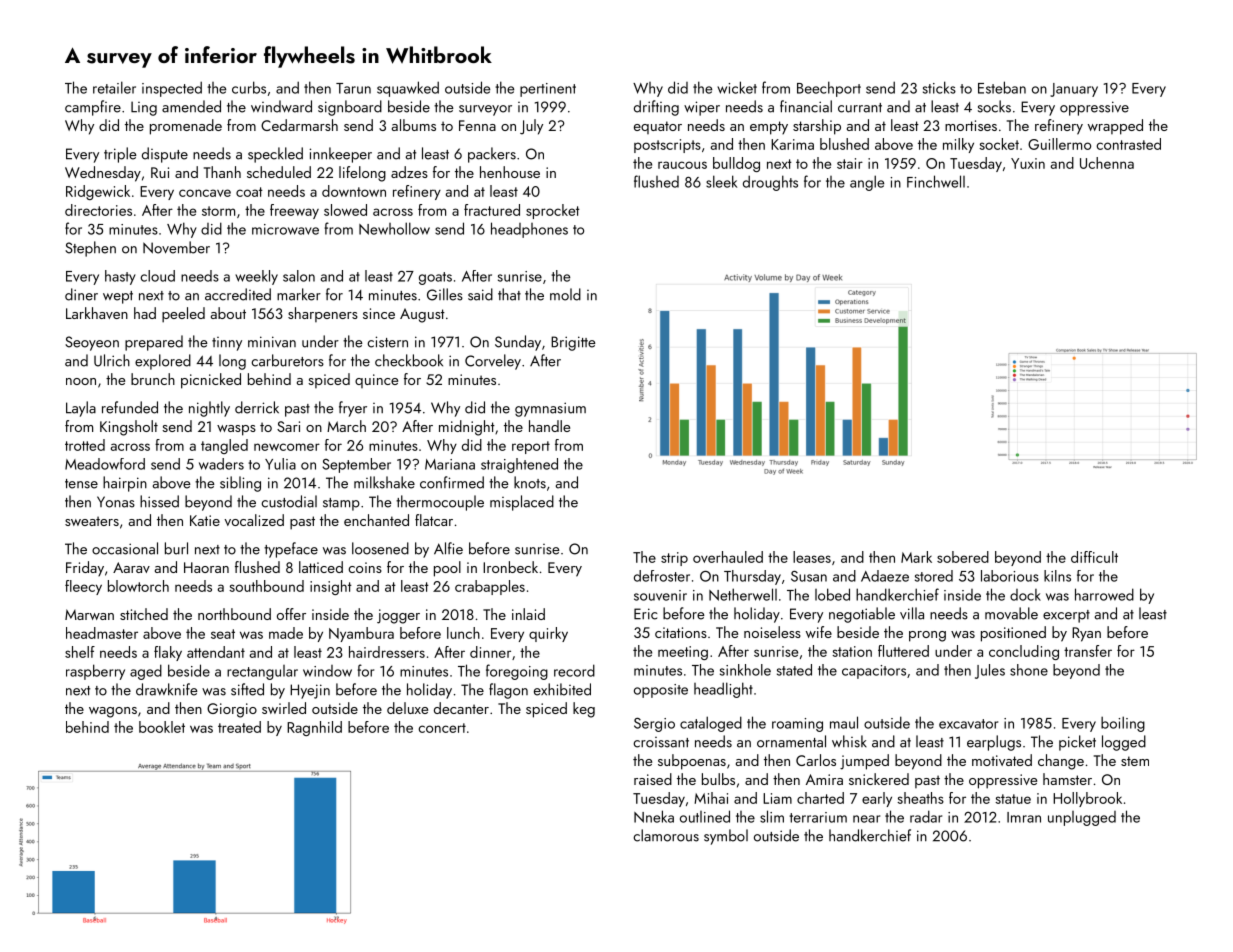 The width and height of the screenshot is (1233, 952). I want to click on Fenna, so click(477, 125).
